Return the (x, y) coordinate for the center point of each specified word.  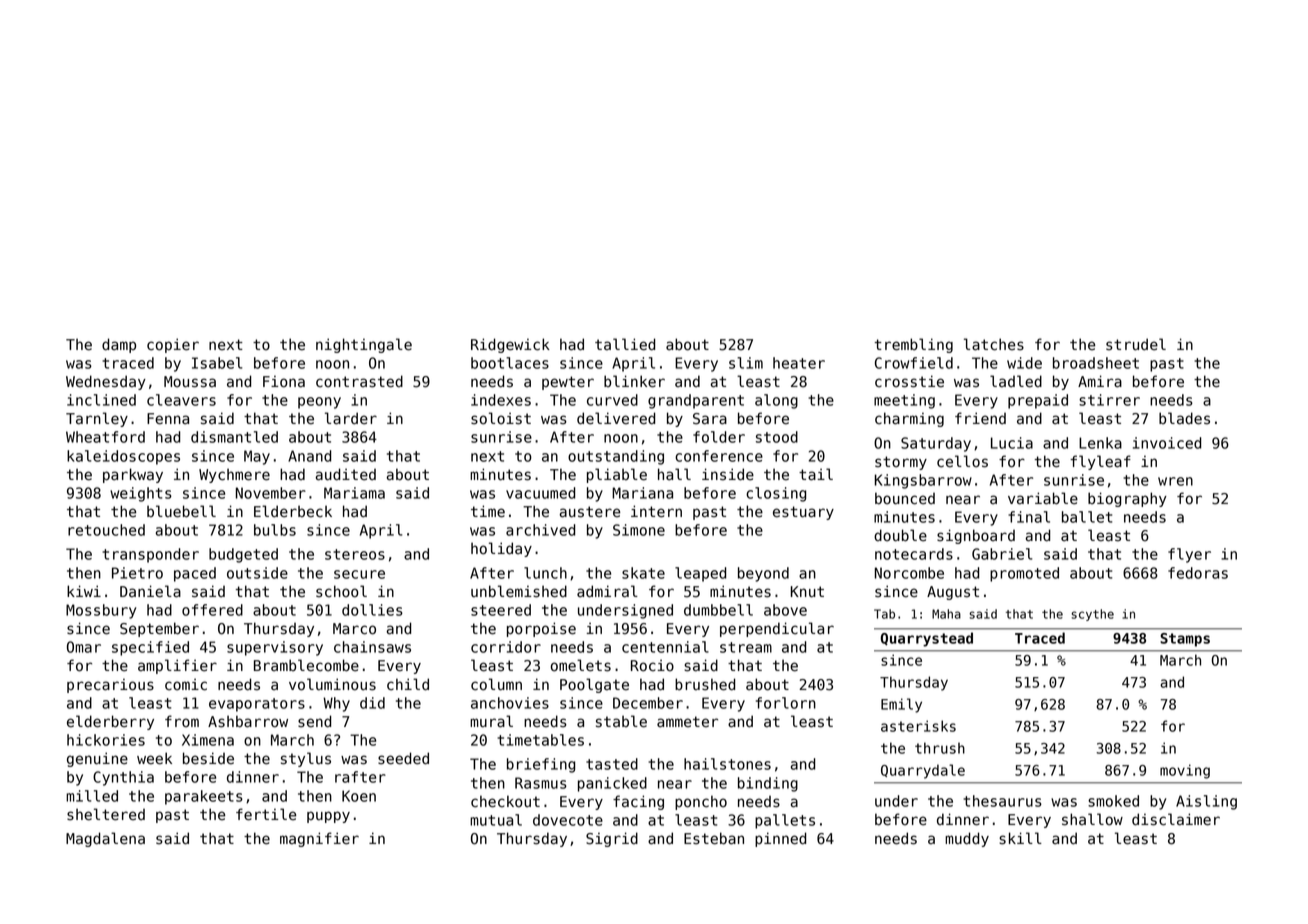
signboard (976, 536)
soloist (501, 418)
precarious (110, 685)
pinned (780, 839)
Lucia (1012, 443)
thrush (940, 748)
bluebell (181, 511)
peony (319, 403)
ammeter (687, 722)
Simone (639, 530)
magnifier (319, 839)
